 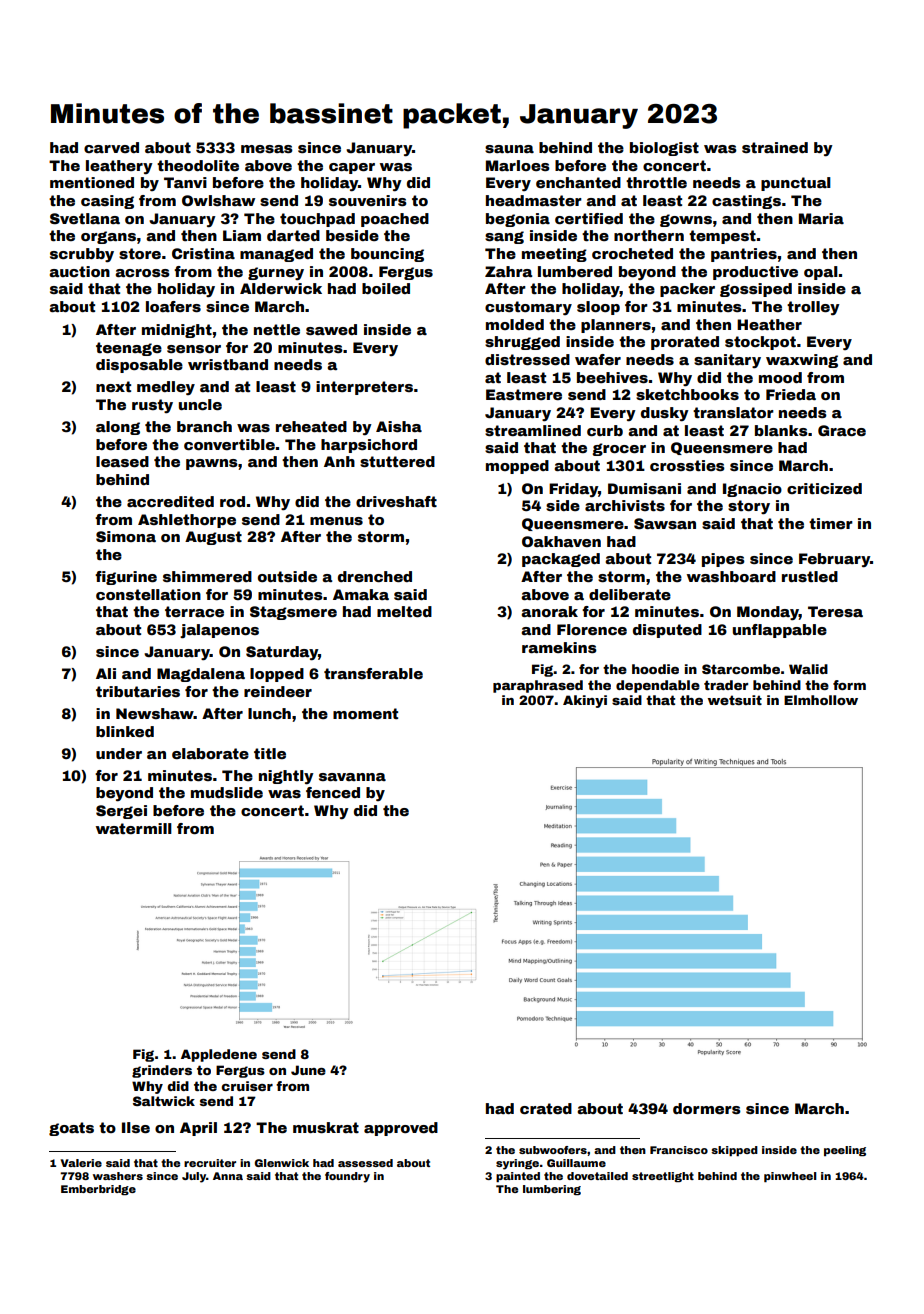 What do you see at coordinates (121, 812) in the screenshot?
I see `Sergei` at bounding box center [121, 812].
